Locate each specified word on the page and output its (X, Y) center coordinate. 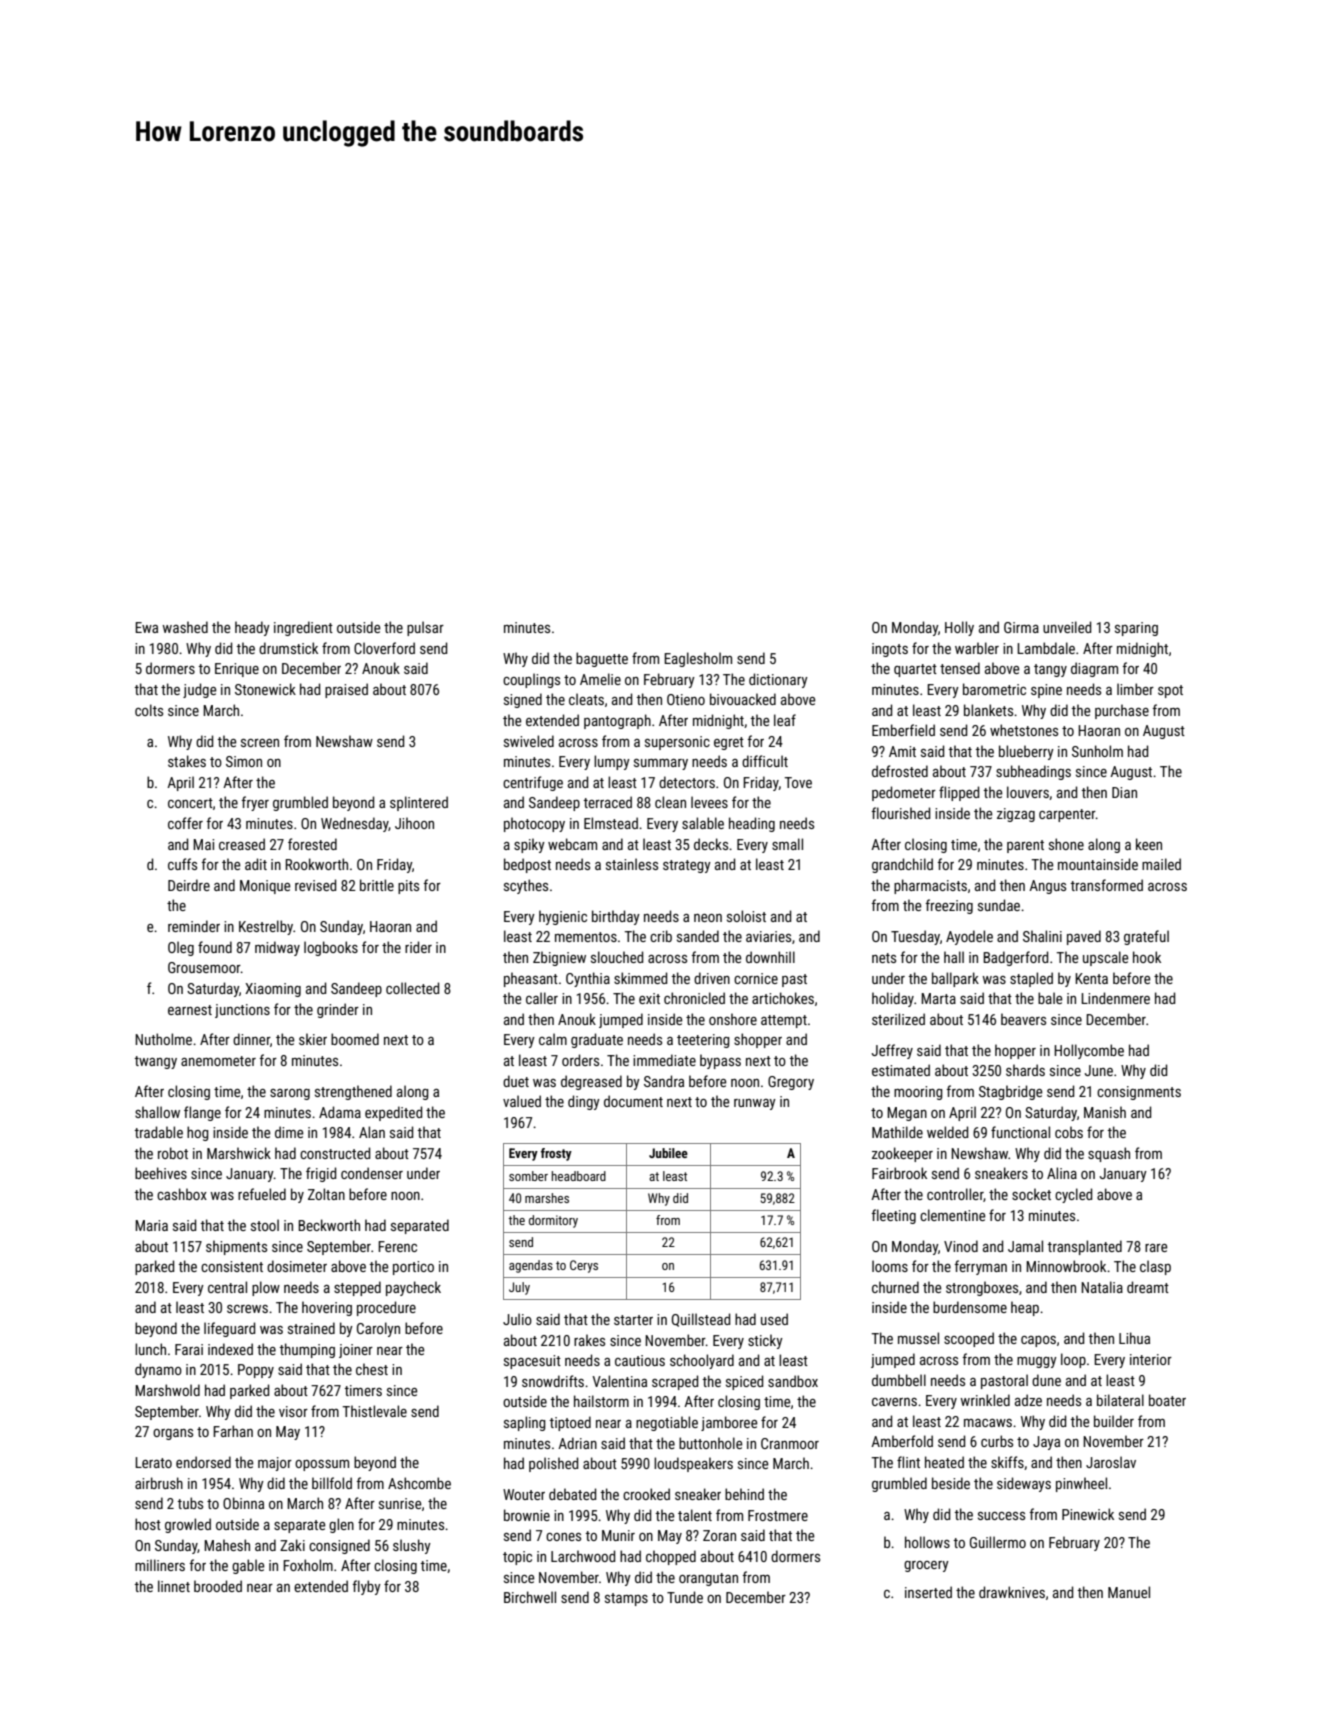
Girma (1021, 627)
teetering (703, 1041)
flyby (367, 1587)
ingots (890, 650)
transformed (1106, 885)
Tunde (685, 1597)
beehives (161, 1173)
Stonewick (265, 689)
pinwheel (1081, 1484)
